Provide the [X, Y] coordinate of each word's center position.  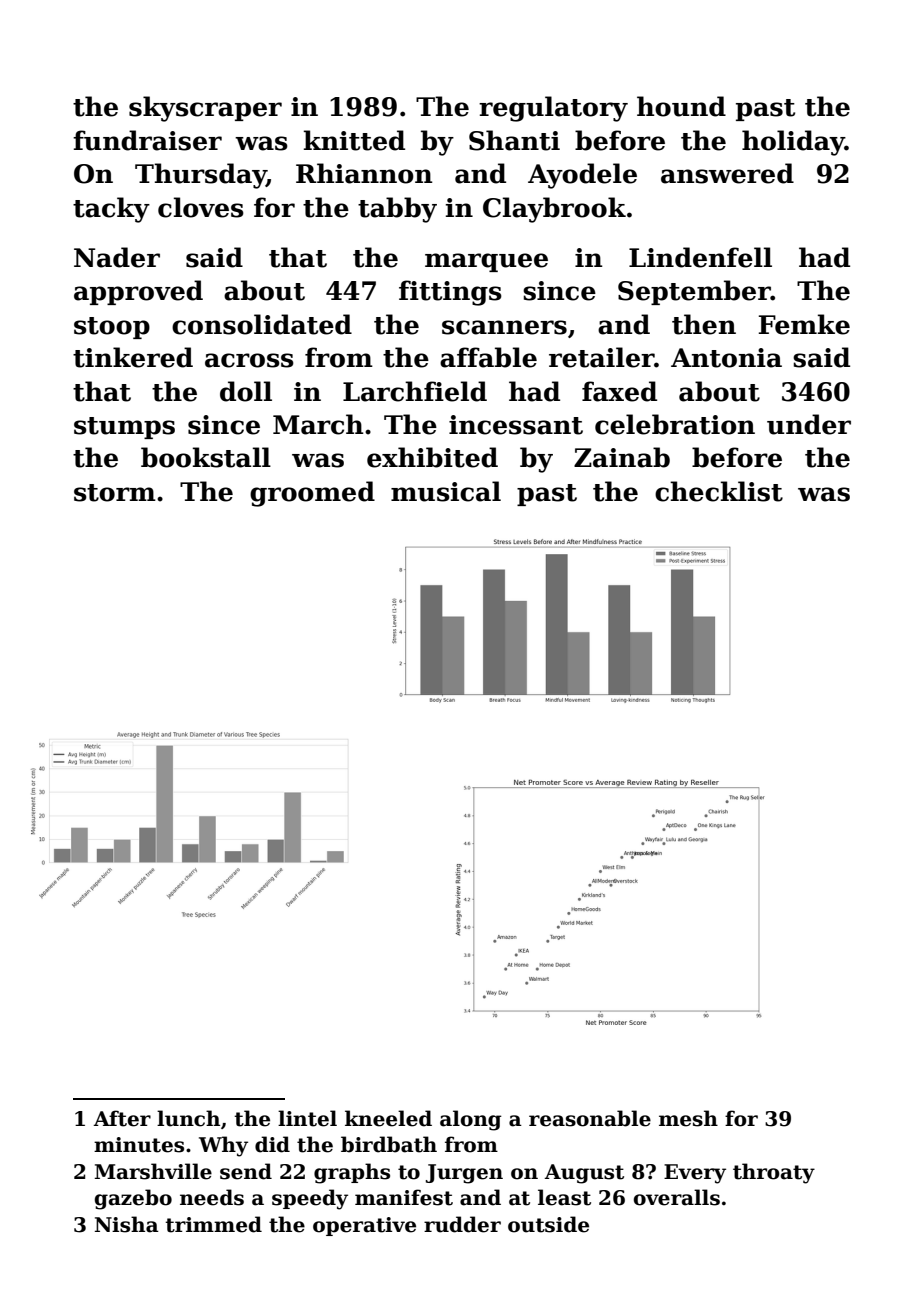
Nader [117, 257]
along [471, 1120]
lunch [188, 1118]
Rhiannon [364, 173]
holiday [793, 143]
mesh [688, 1118]
